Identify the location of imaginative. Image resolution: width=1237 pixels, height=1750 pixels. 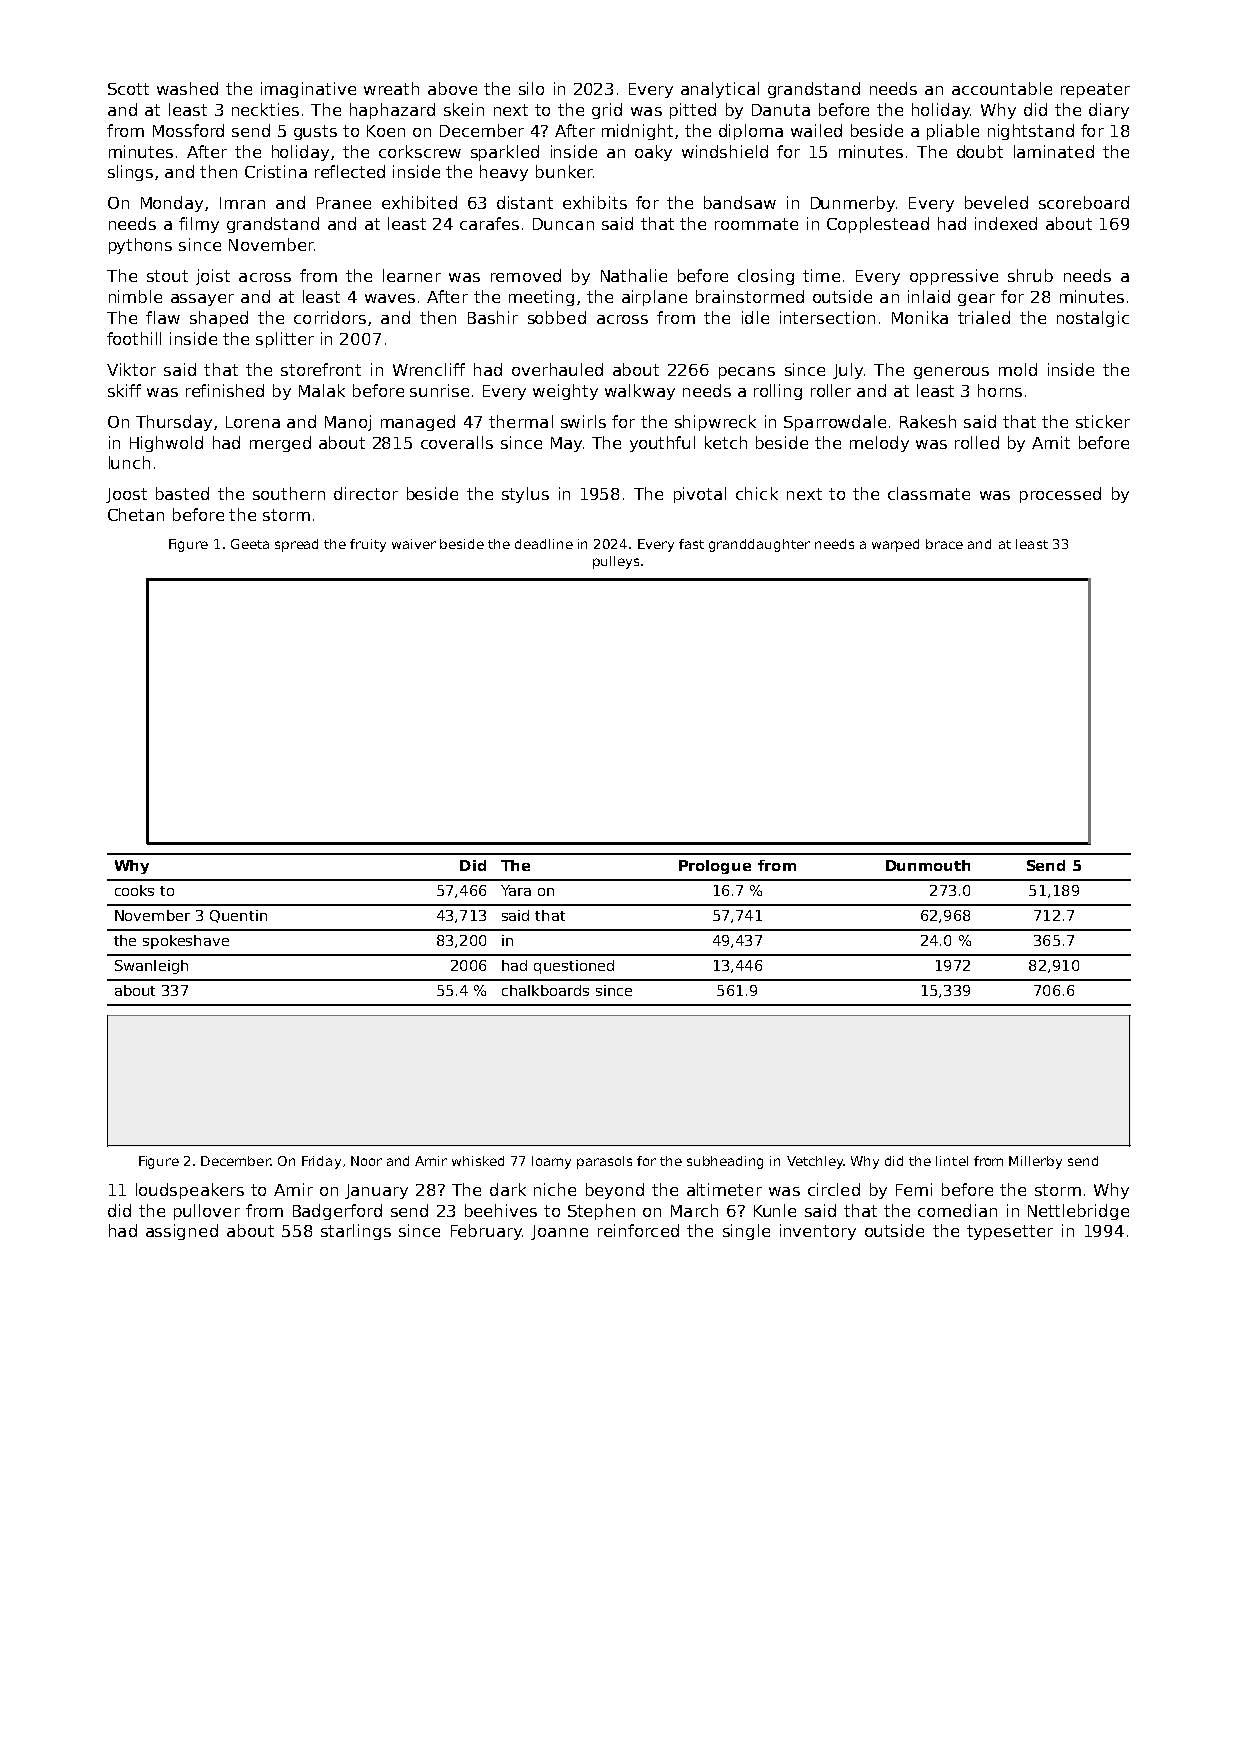
(308, 90).
